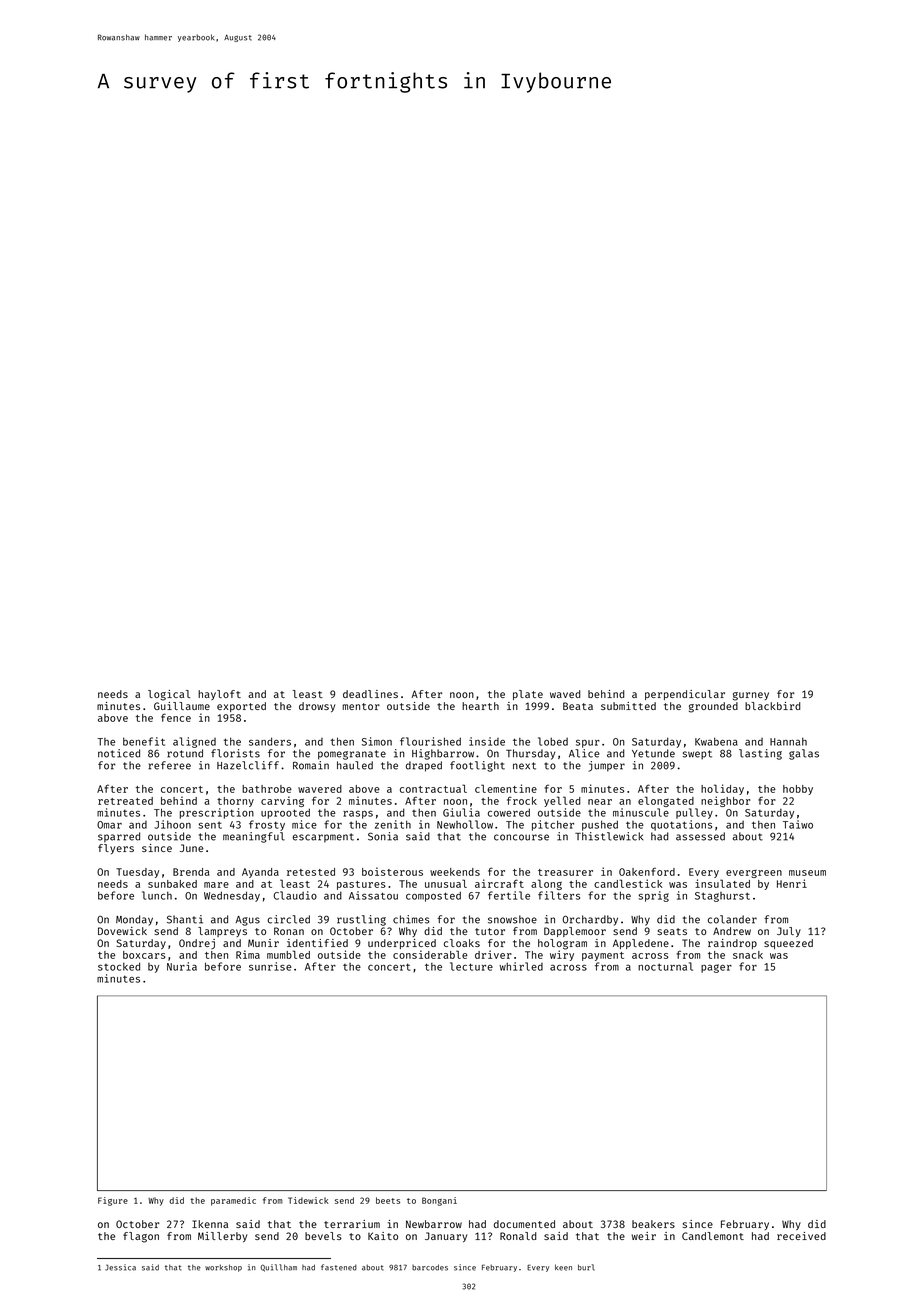 The width and height of the screenshot is (924, 1308). What do you see at coordinates (169, 695) in the screenshot?
I see `logical` at bounding box center [169, 695].
